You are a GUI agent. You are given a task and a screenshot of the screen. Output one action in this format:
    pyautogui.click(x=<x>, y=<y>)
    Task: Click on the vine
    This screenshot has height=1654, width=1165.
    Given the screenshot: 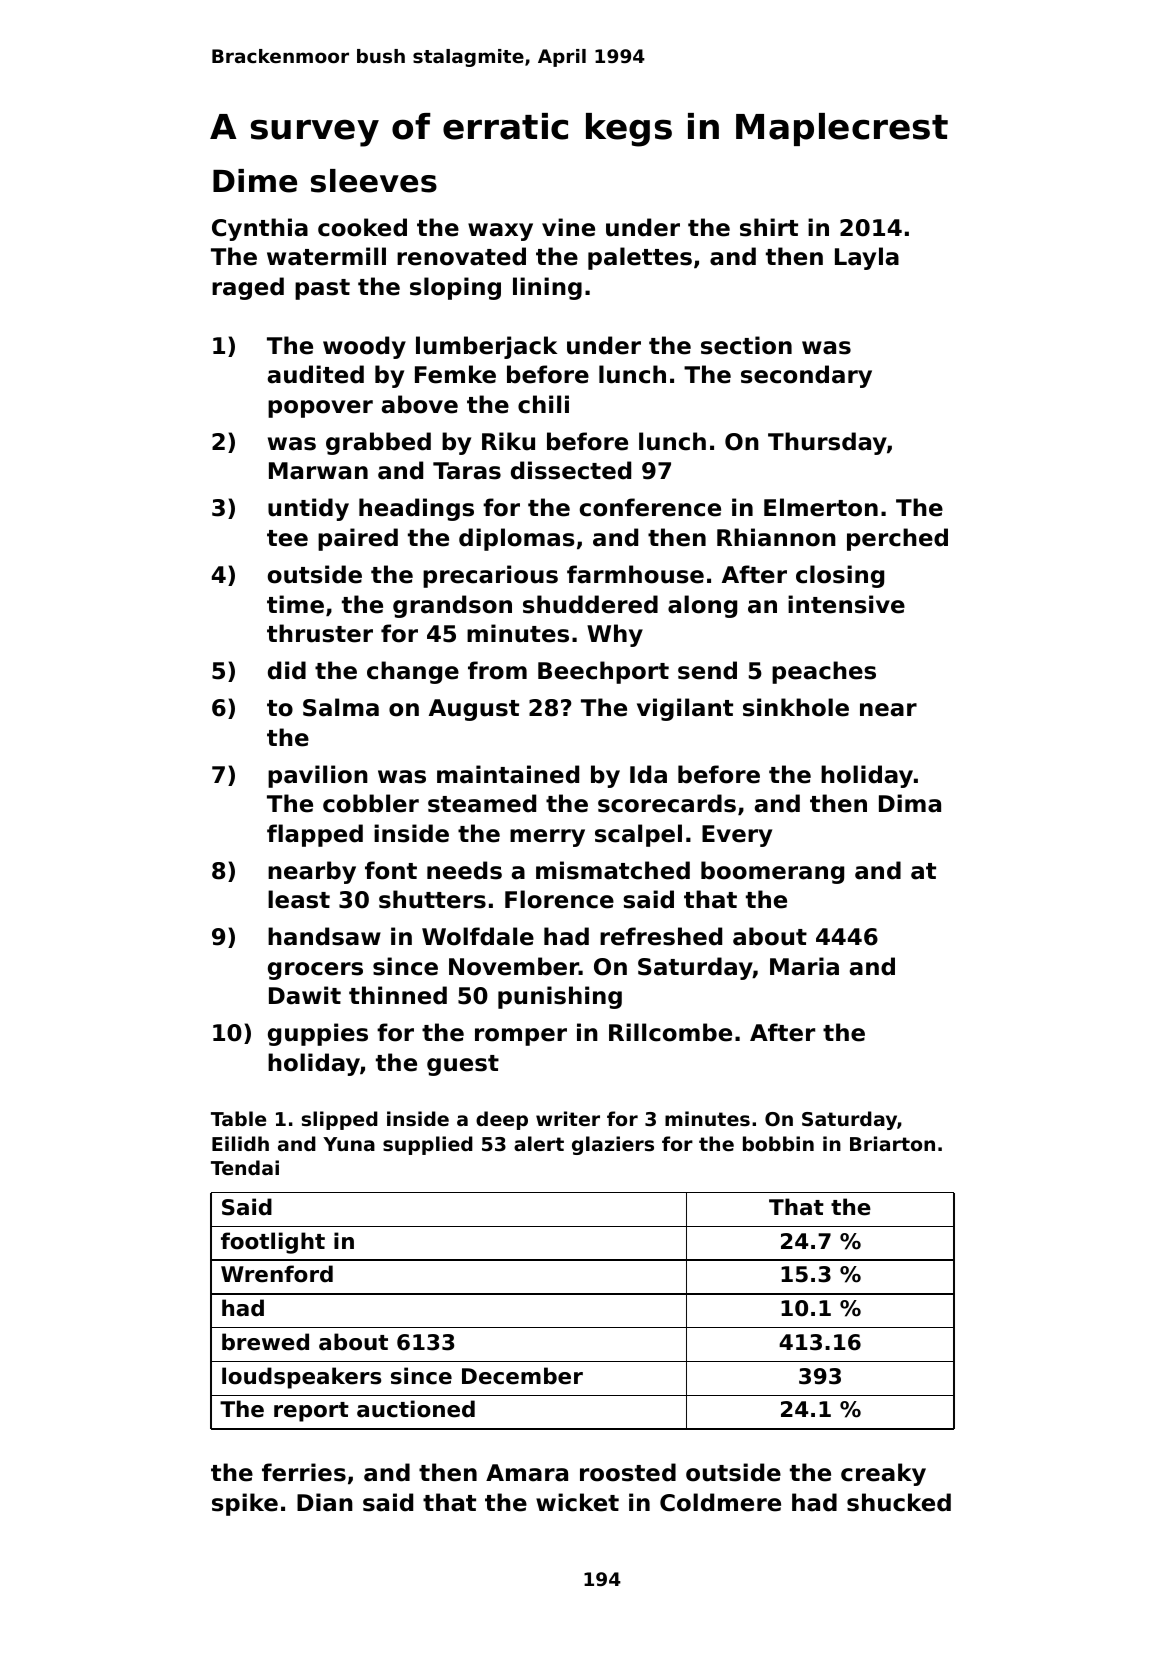 What is the action you would take?
    pyautogui.click(x=568, y=227)
